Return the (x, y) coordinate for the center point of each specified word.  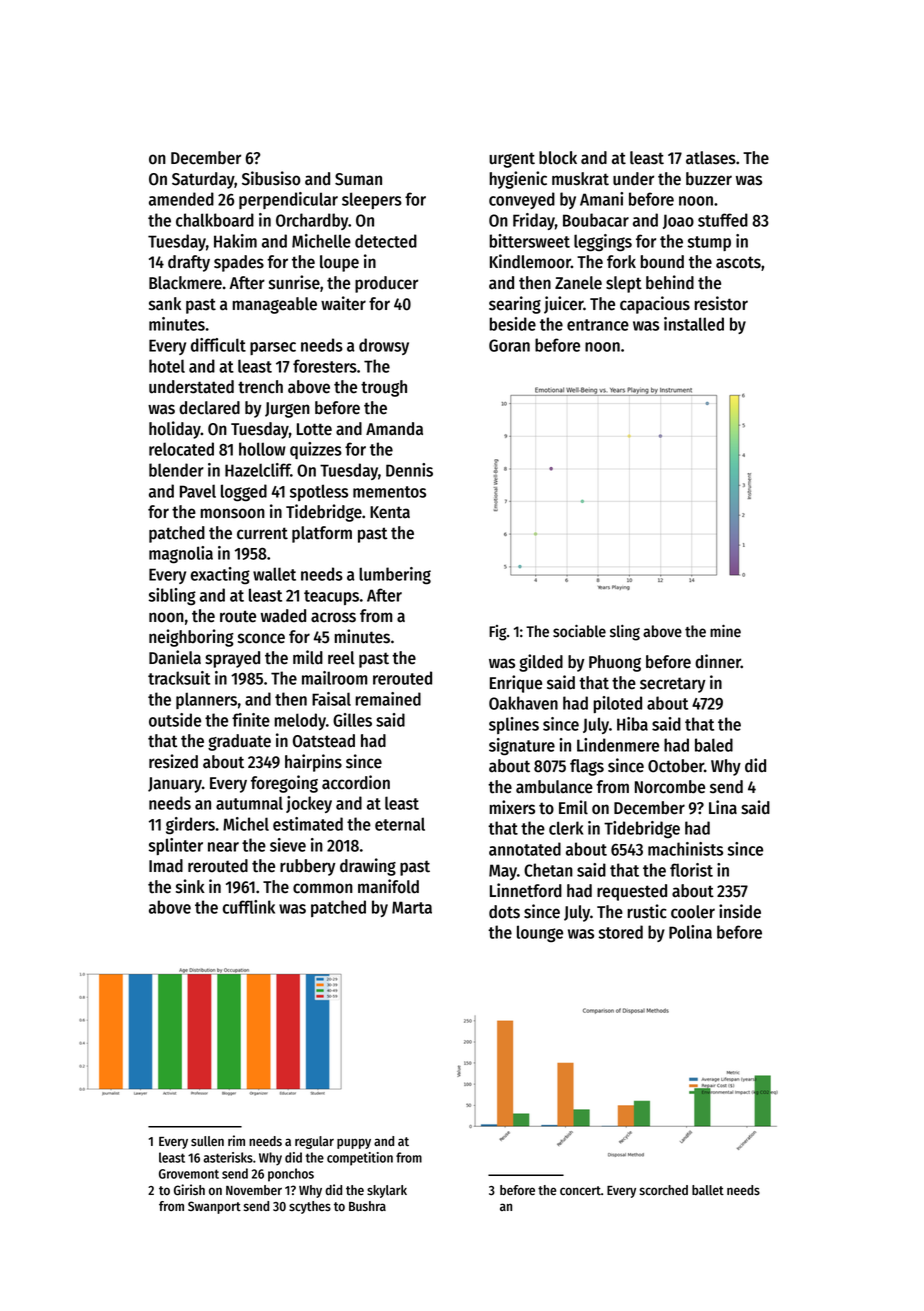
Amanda (394, 429)
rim (236, 1140)
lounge (540, 934)
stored (620, 932)
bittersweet (529, 241)
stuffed (723, 220)
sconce (261, 638)
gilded (541, 663)
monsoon (232, 513)
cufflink (249, 907)
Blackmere (185, 283)
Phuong (615, 663)
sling (625, 633)
